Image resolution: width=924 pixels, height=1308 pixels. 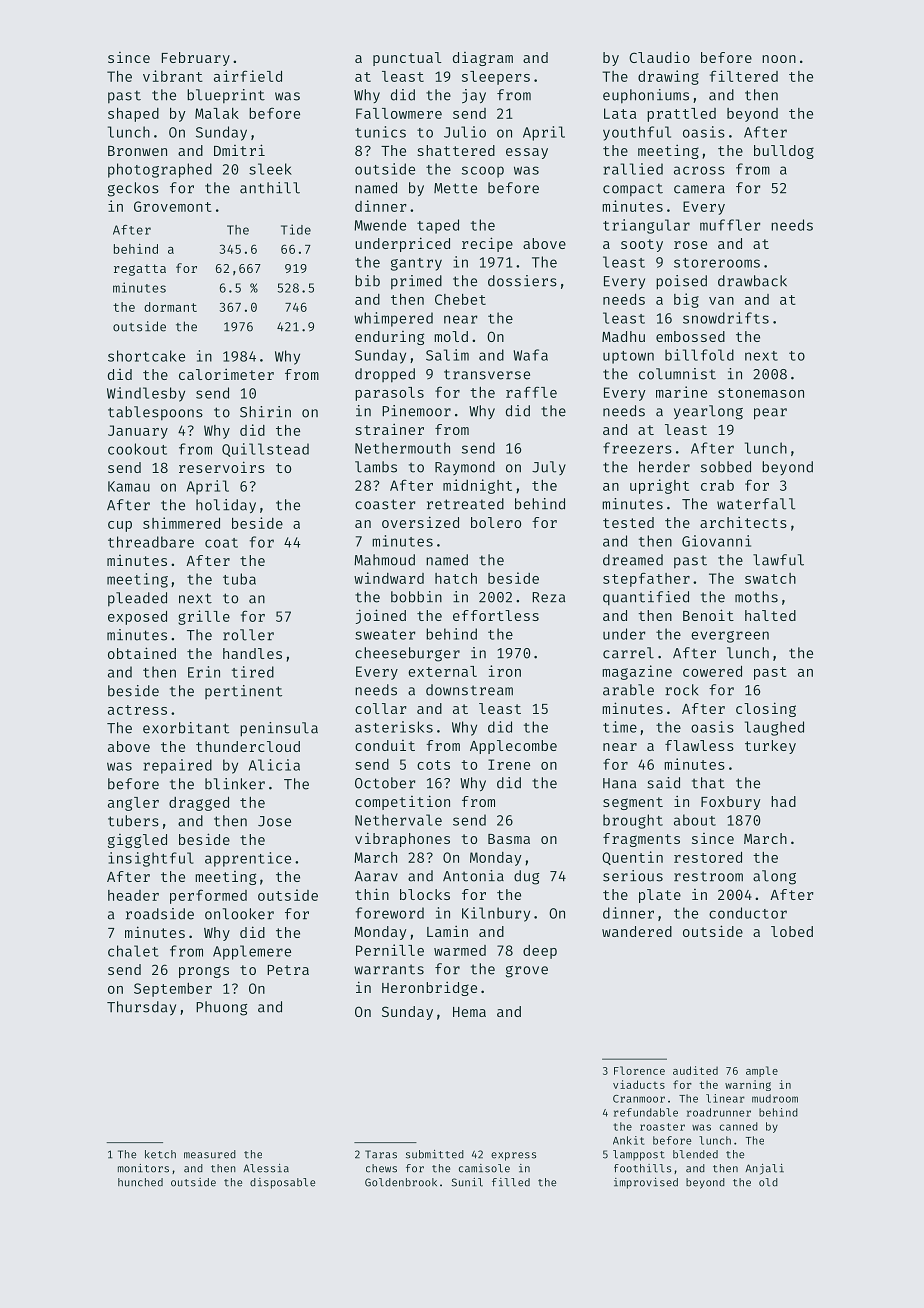 I want to click on peninsula, so click(x=279, y=729).
